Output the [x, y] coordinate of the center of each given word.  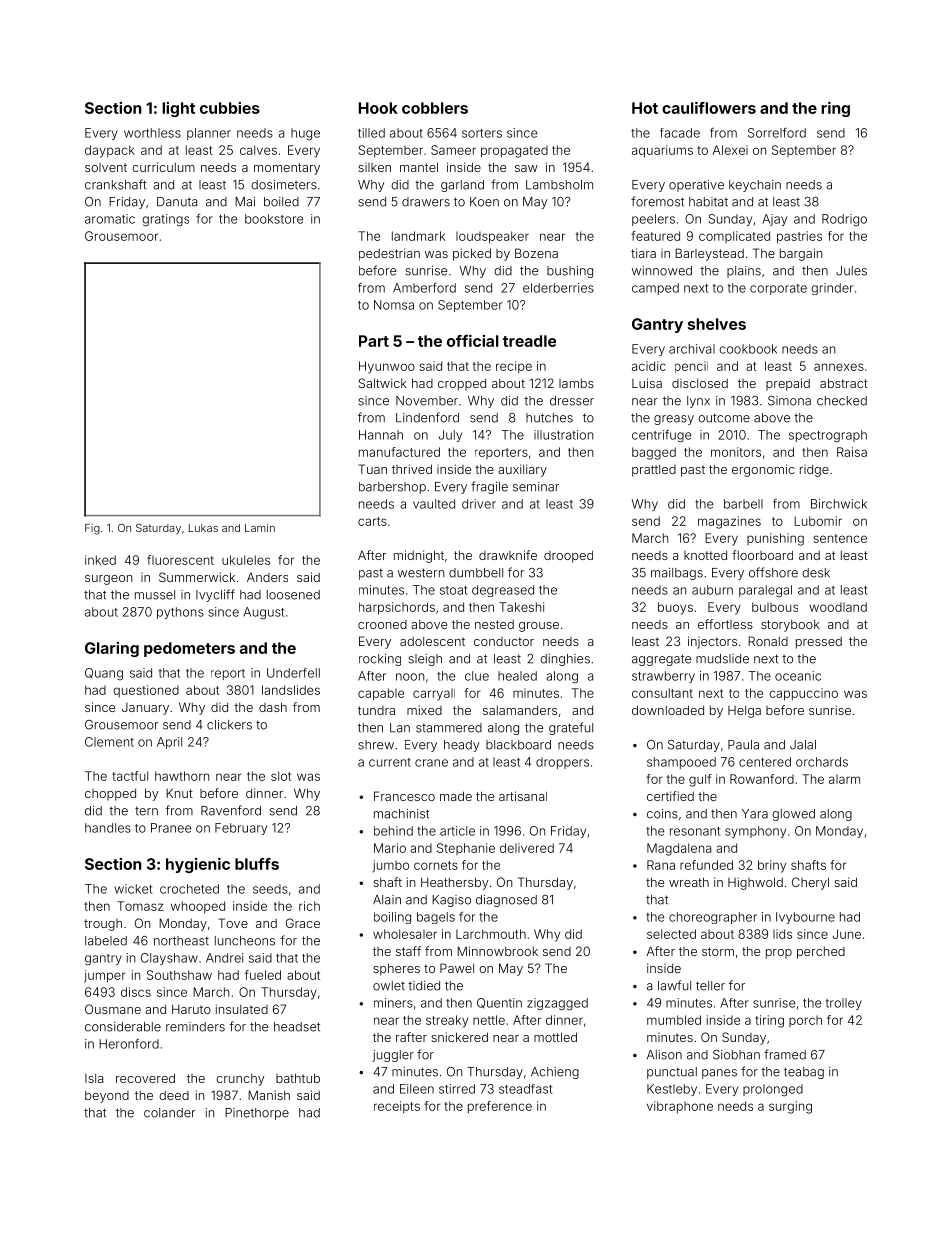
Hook [378, 108]
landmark [418, 236]
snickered [459, 1037]
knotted [705, 555]
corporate [778, 289]
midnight [419, 556]
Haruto [191, 1009]
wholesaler [405, 934]
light [178, 109]
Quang [104, 674]
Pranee [171, 828]
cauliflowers [709, 108]
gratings [165, 220]
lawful [674, 985]
